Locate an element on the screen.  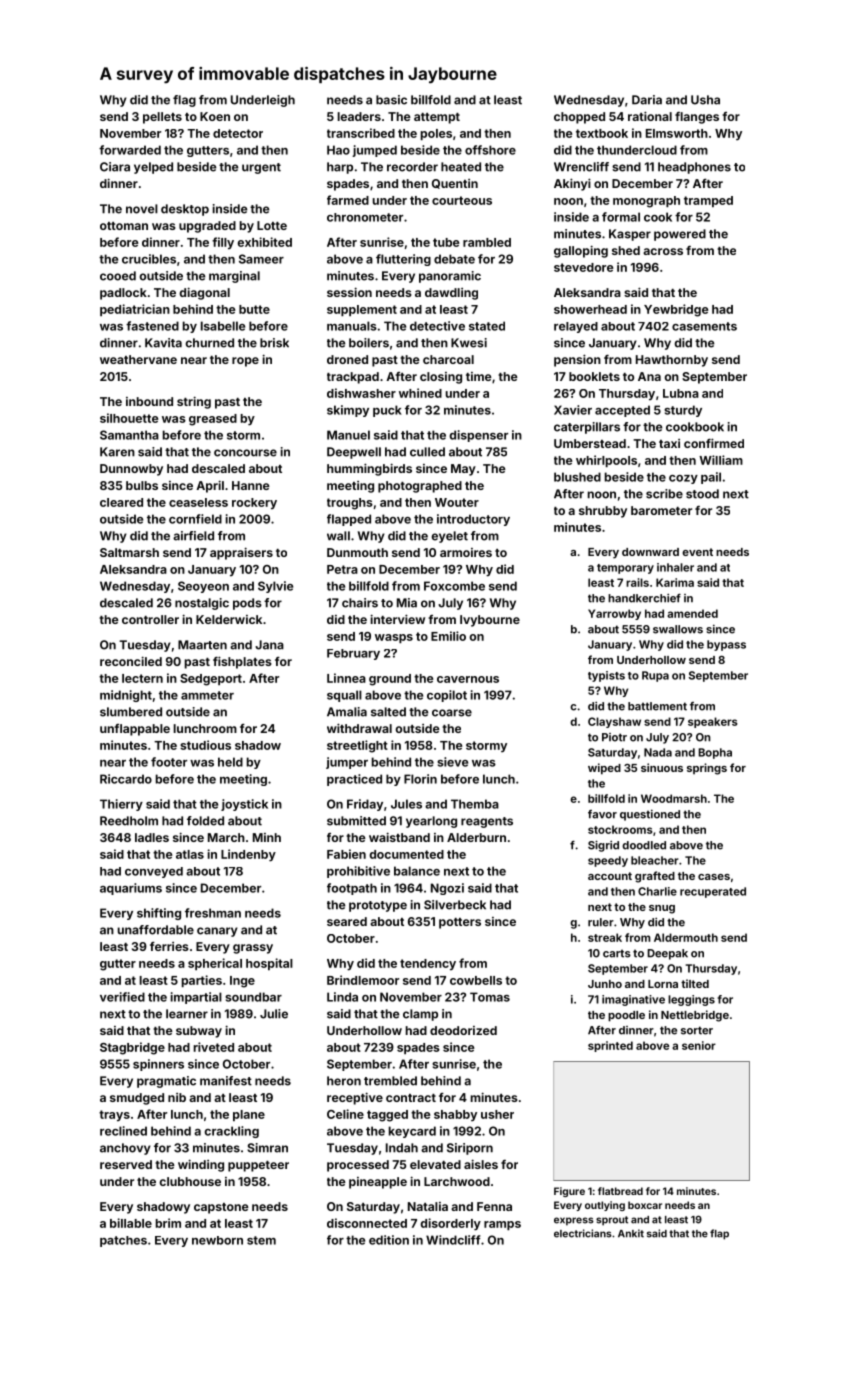
flag is located at coordinates (184, 101).
